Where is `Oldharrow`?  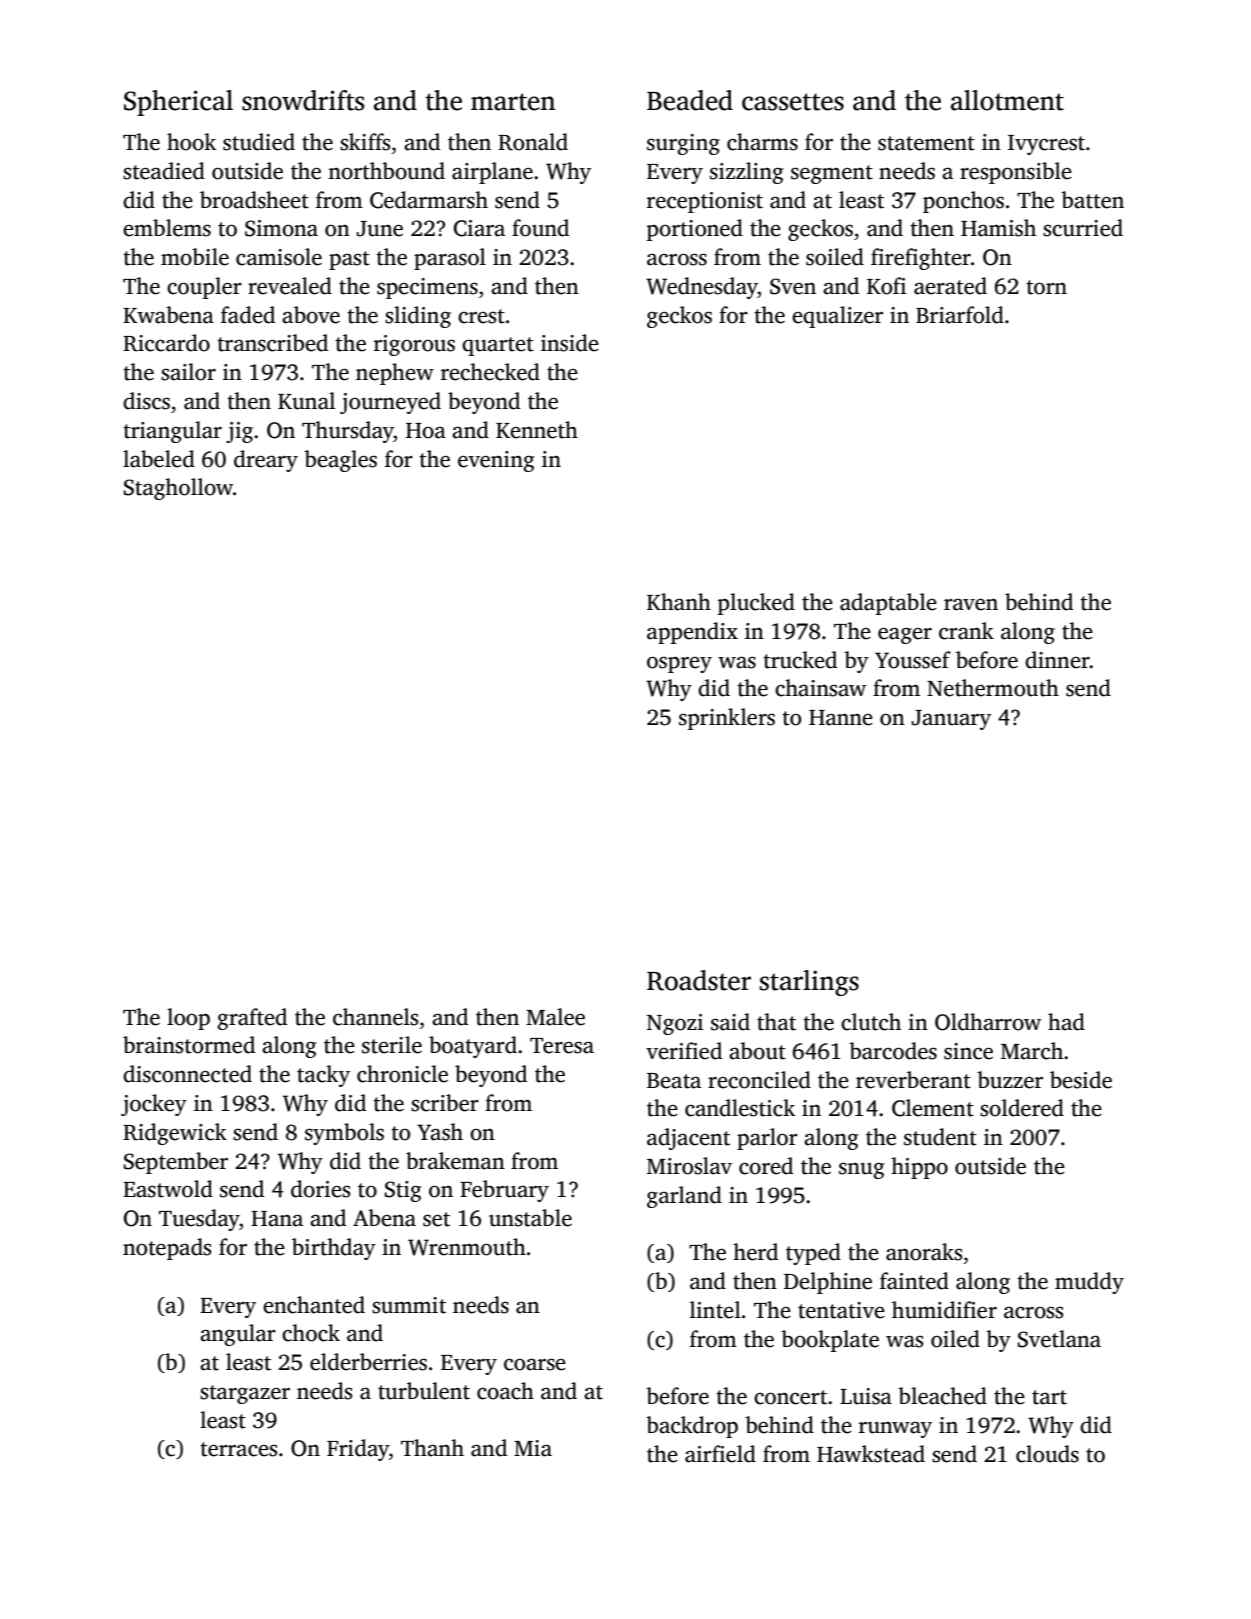 Oldharrow is located at coordinates (988, 1022).
